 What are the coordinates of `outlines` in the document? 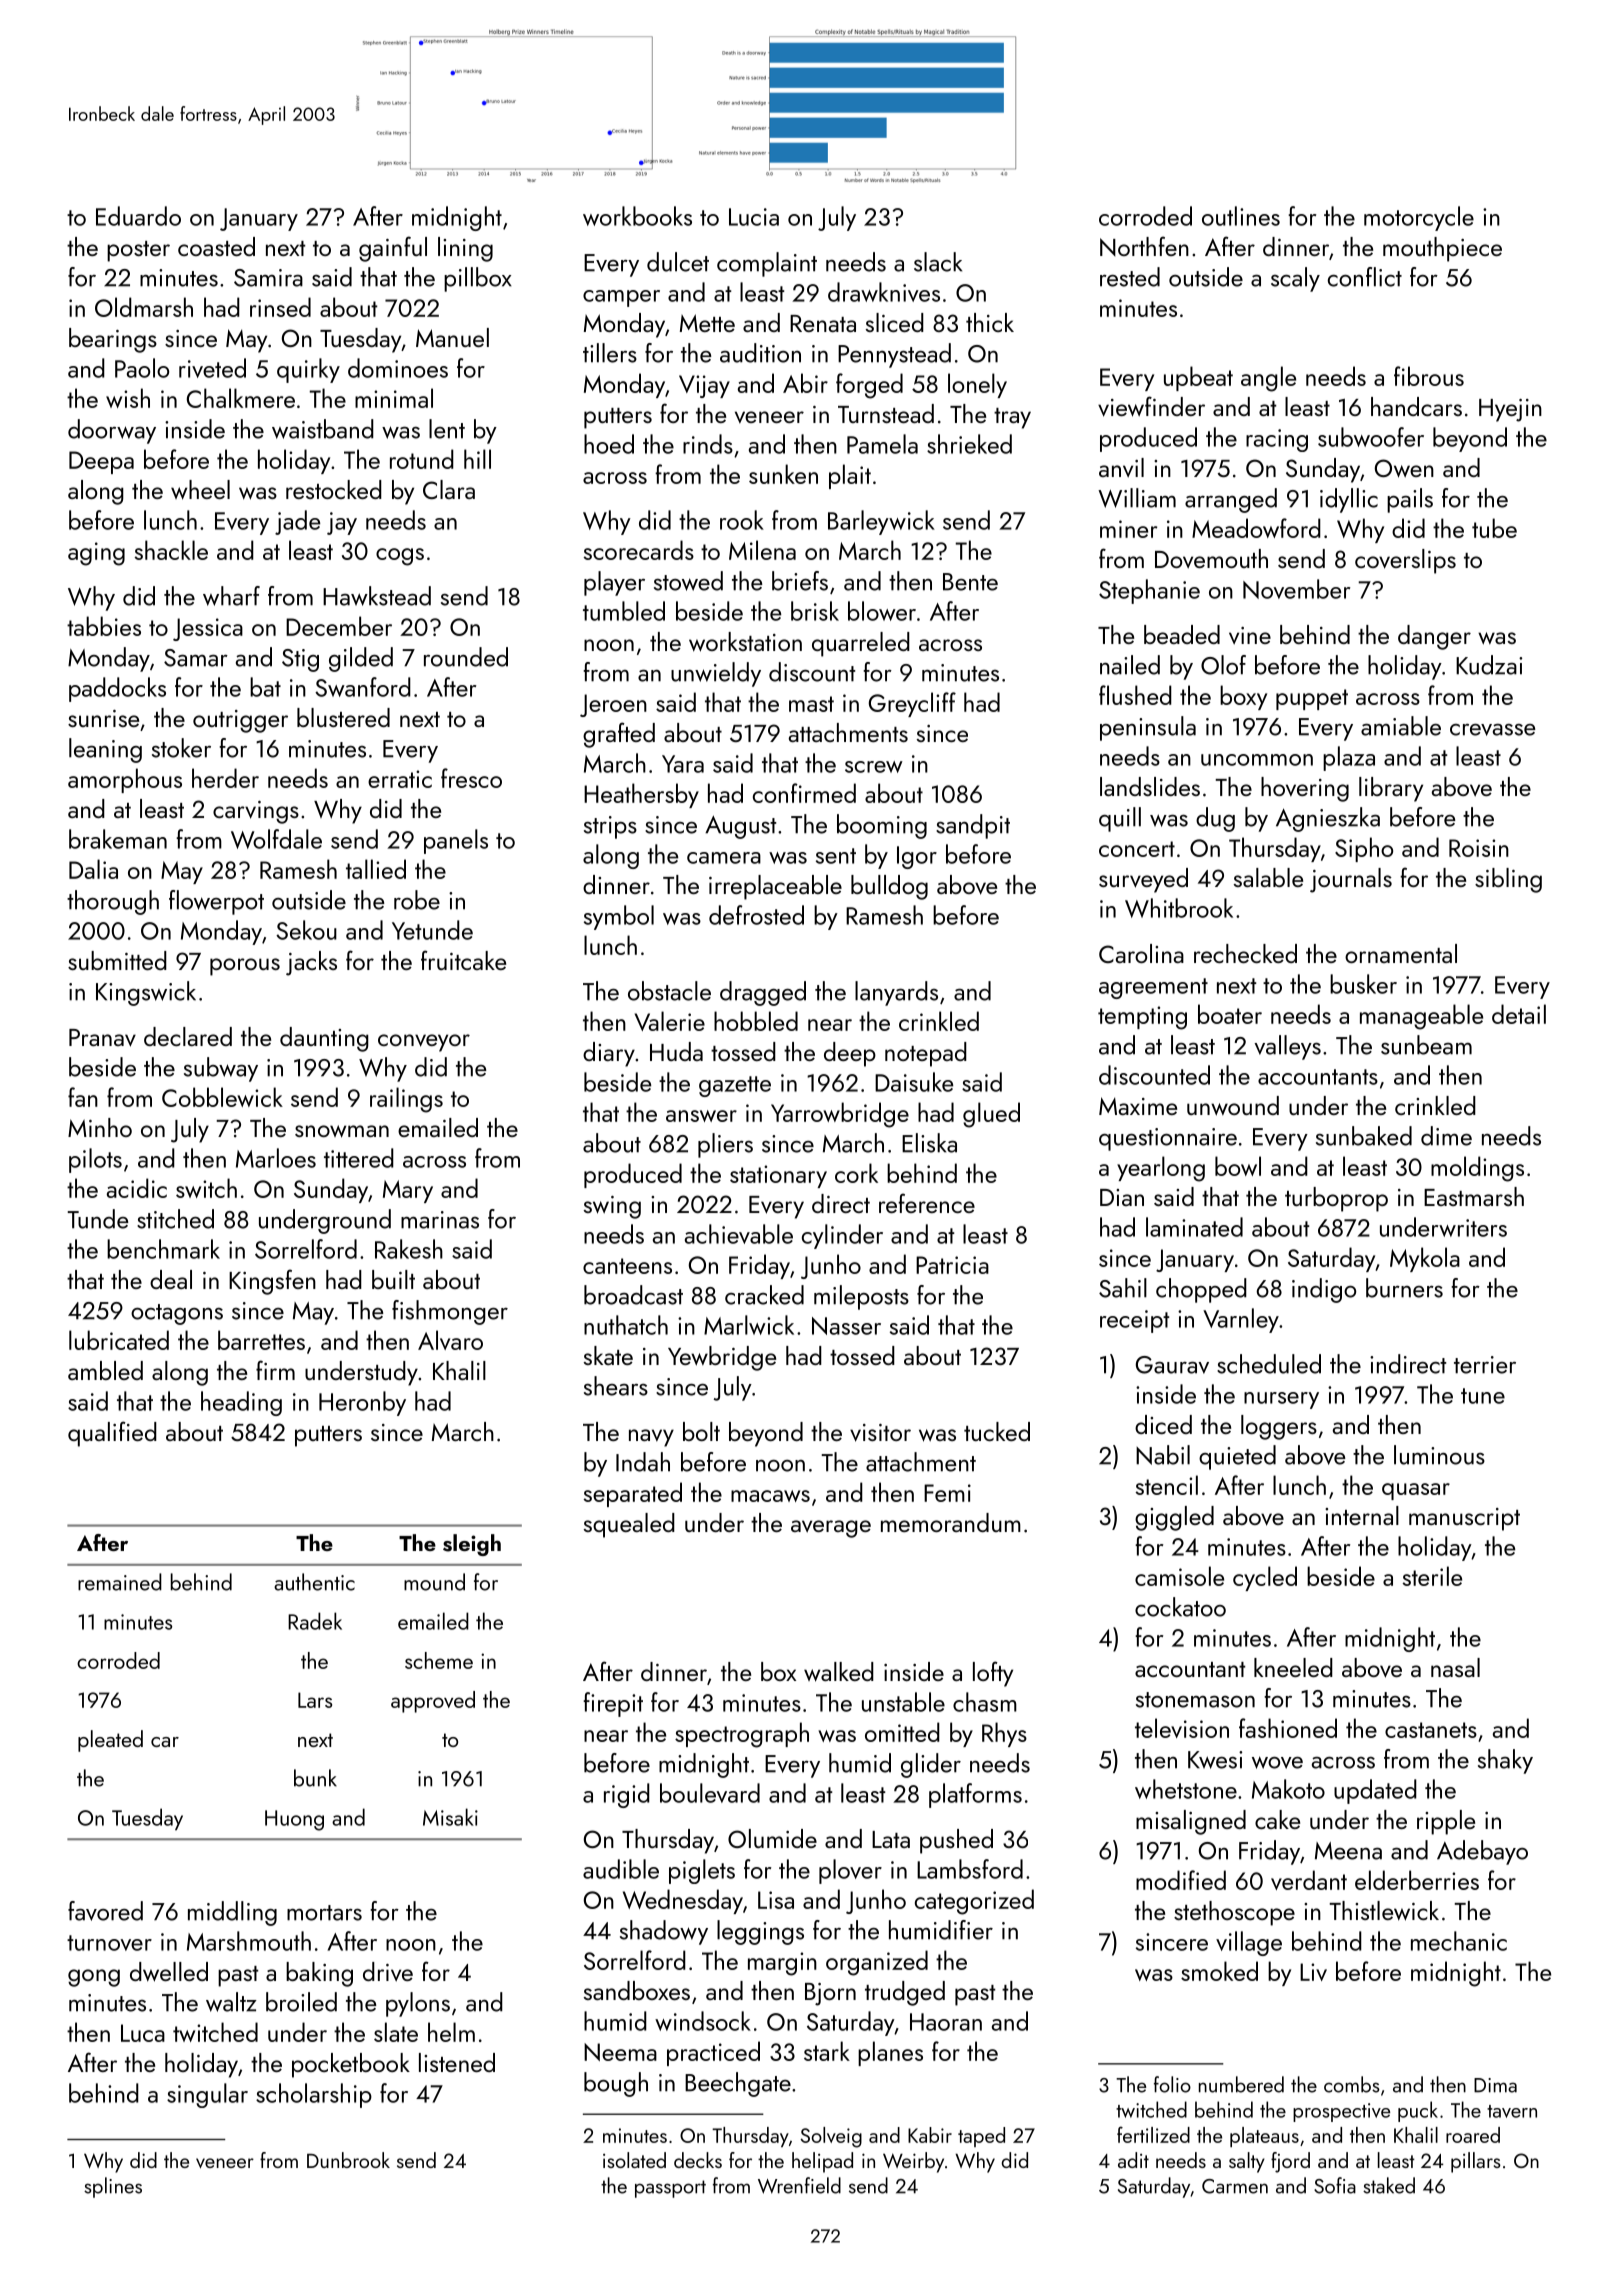 It's located at (1241, 216).
